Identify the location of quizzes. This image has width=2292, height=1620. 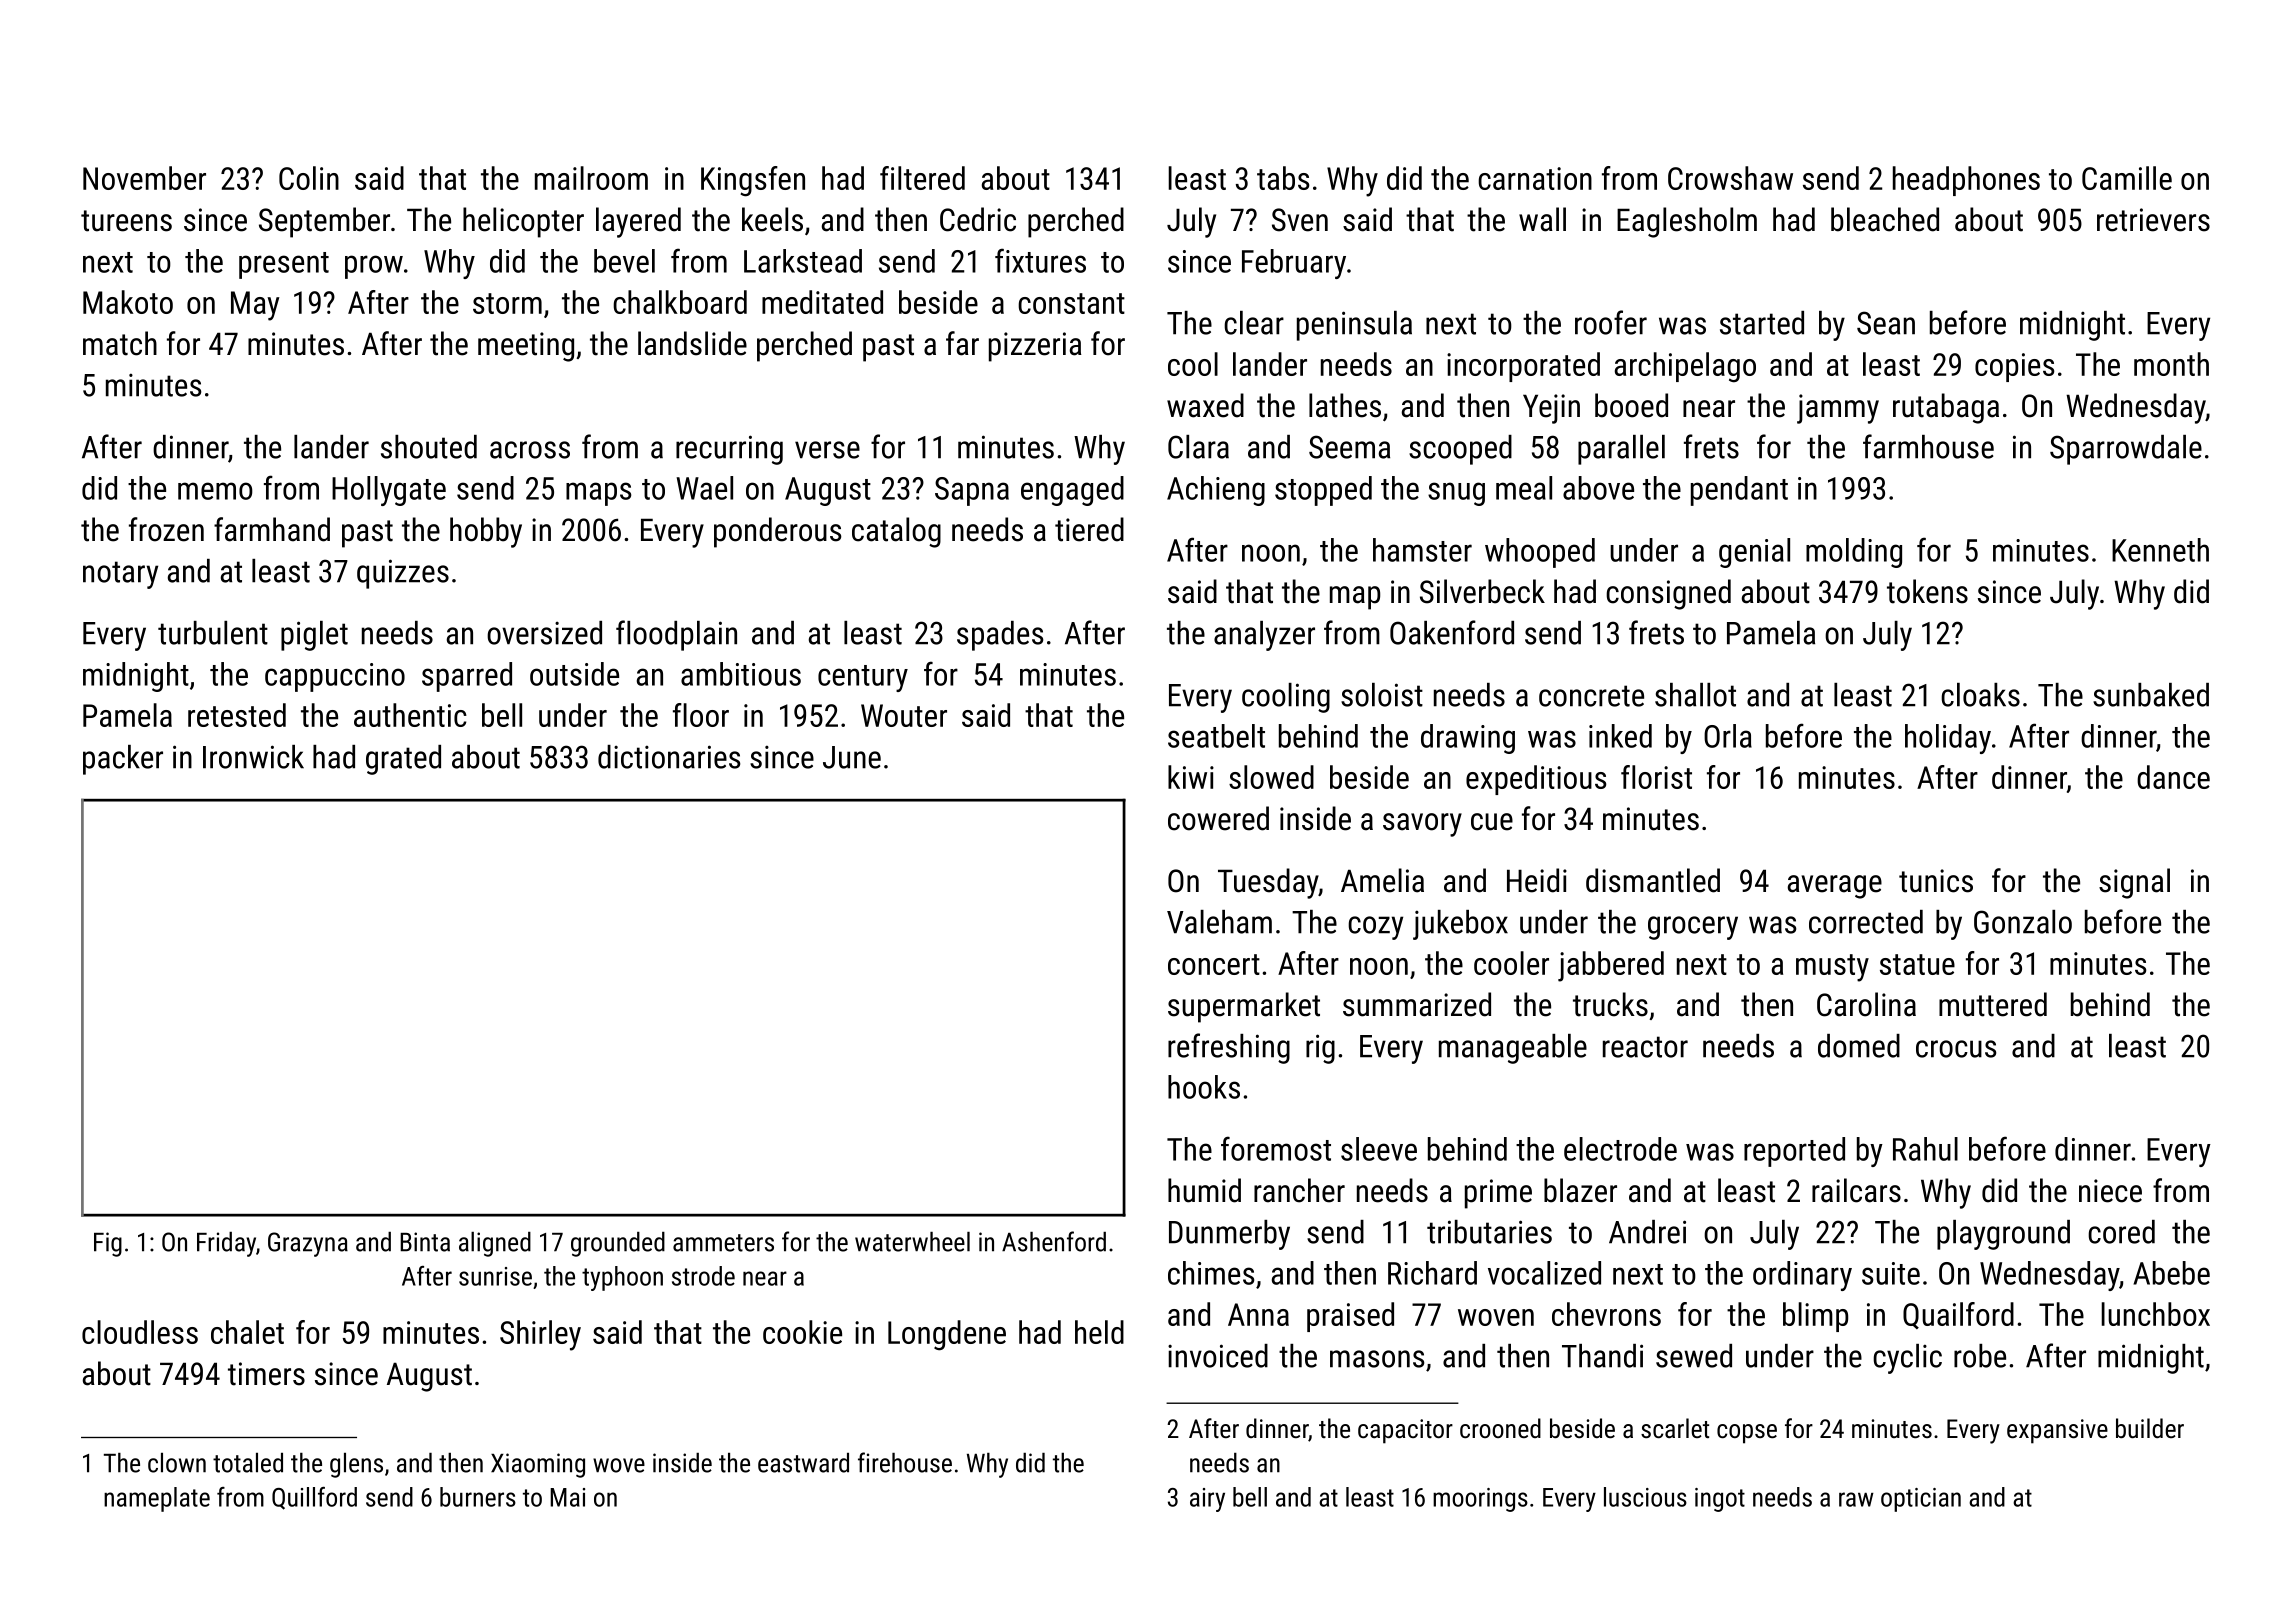
(403, 574).
